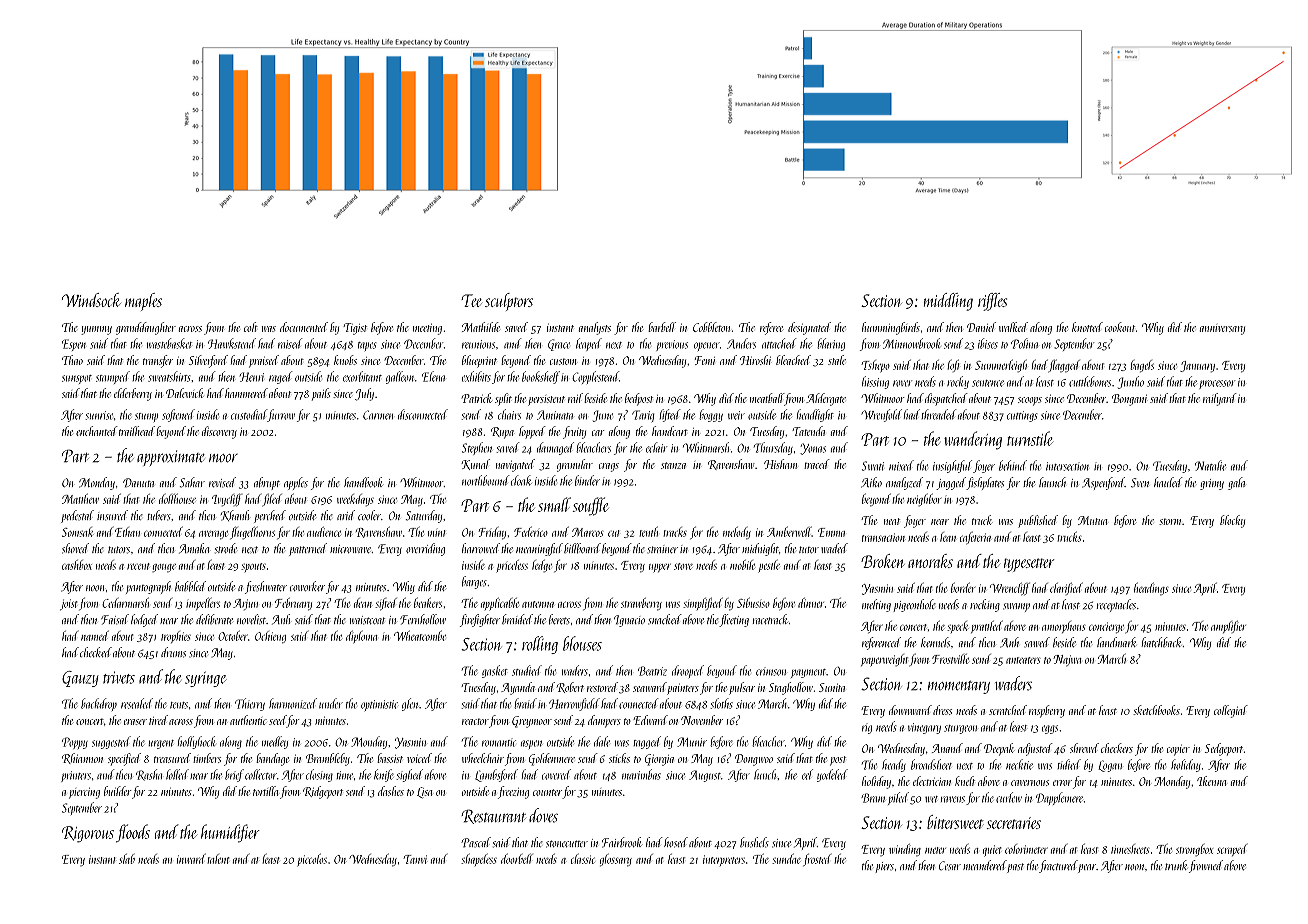  Describe the element at coordinates (587, 480) in the screenshot. I see `binder` at that location.
